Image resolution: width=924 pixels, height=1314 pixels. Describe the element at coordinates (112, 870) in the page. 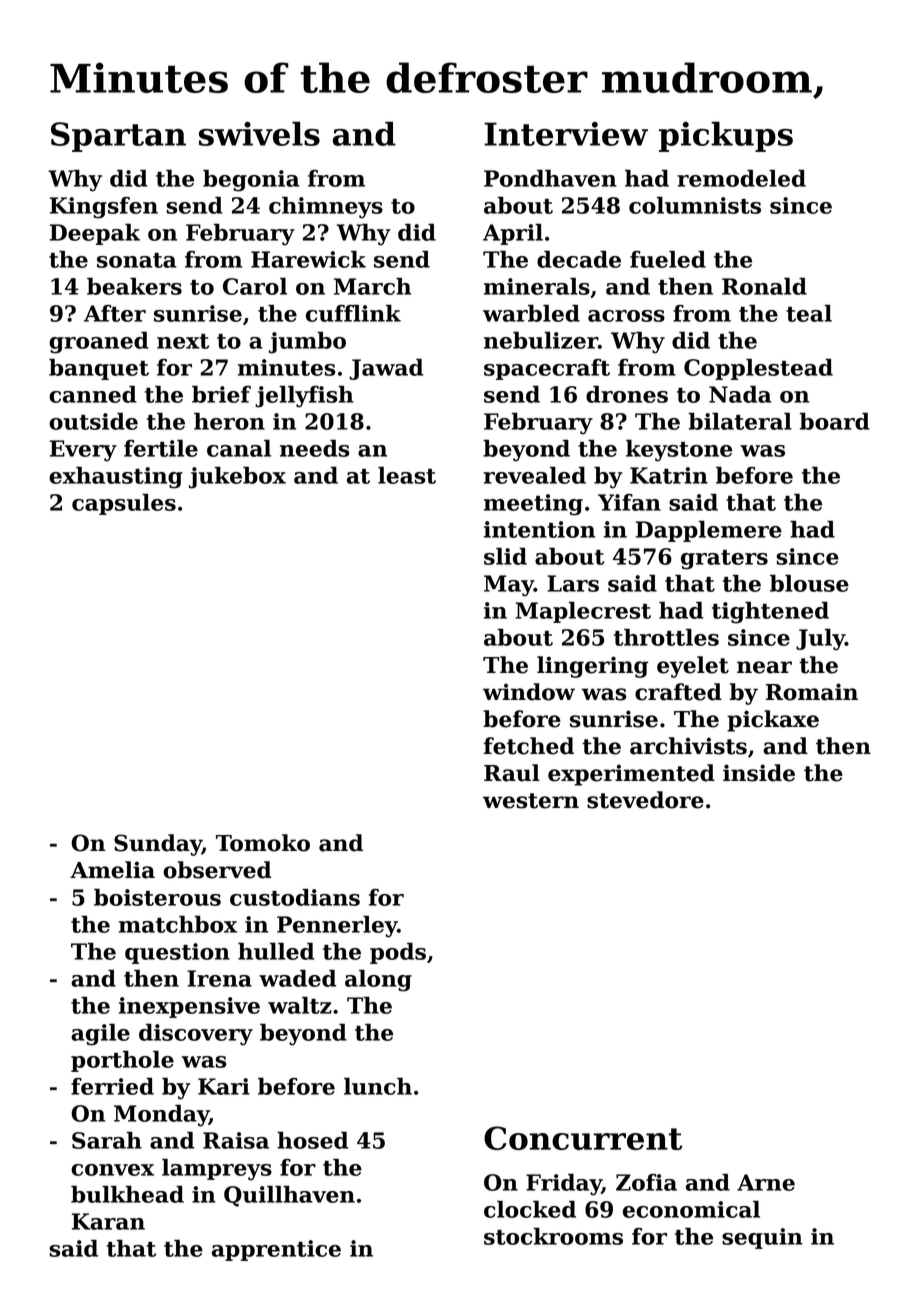

I see `Amelia` at that location.
